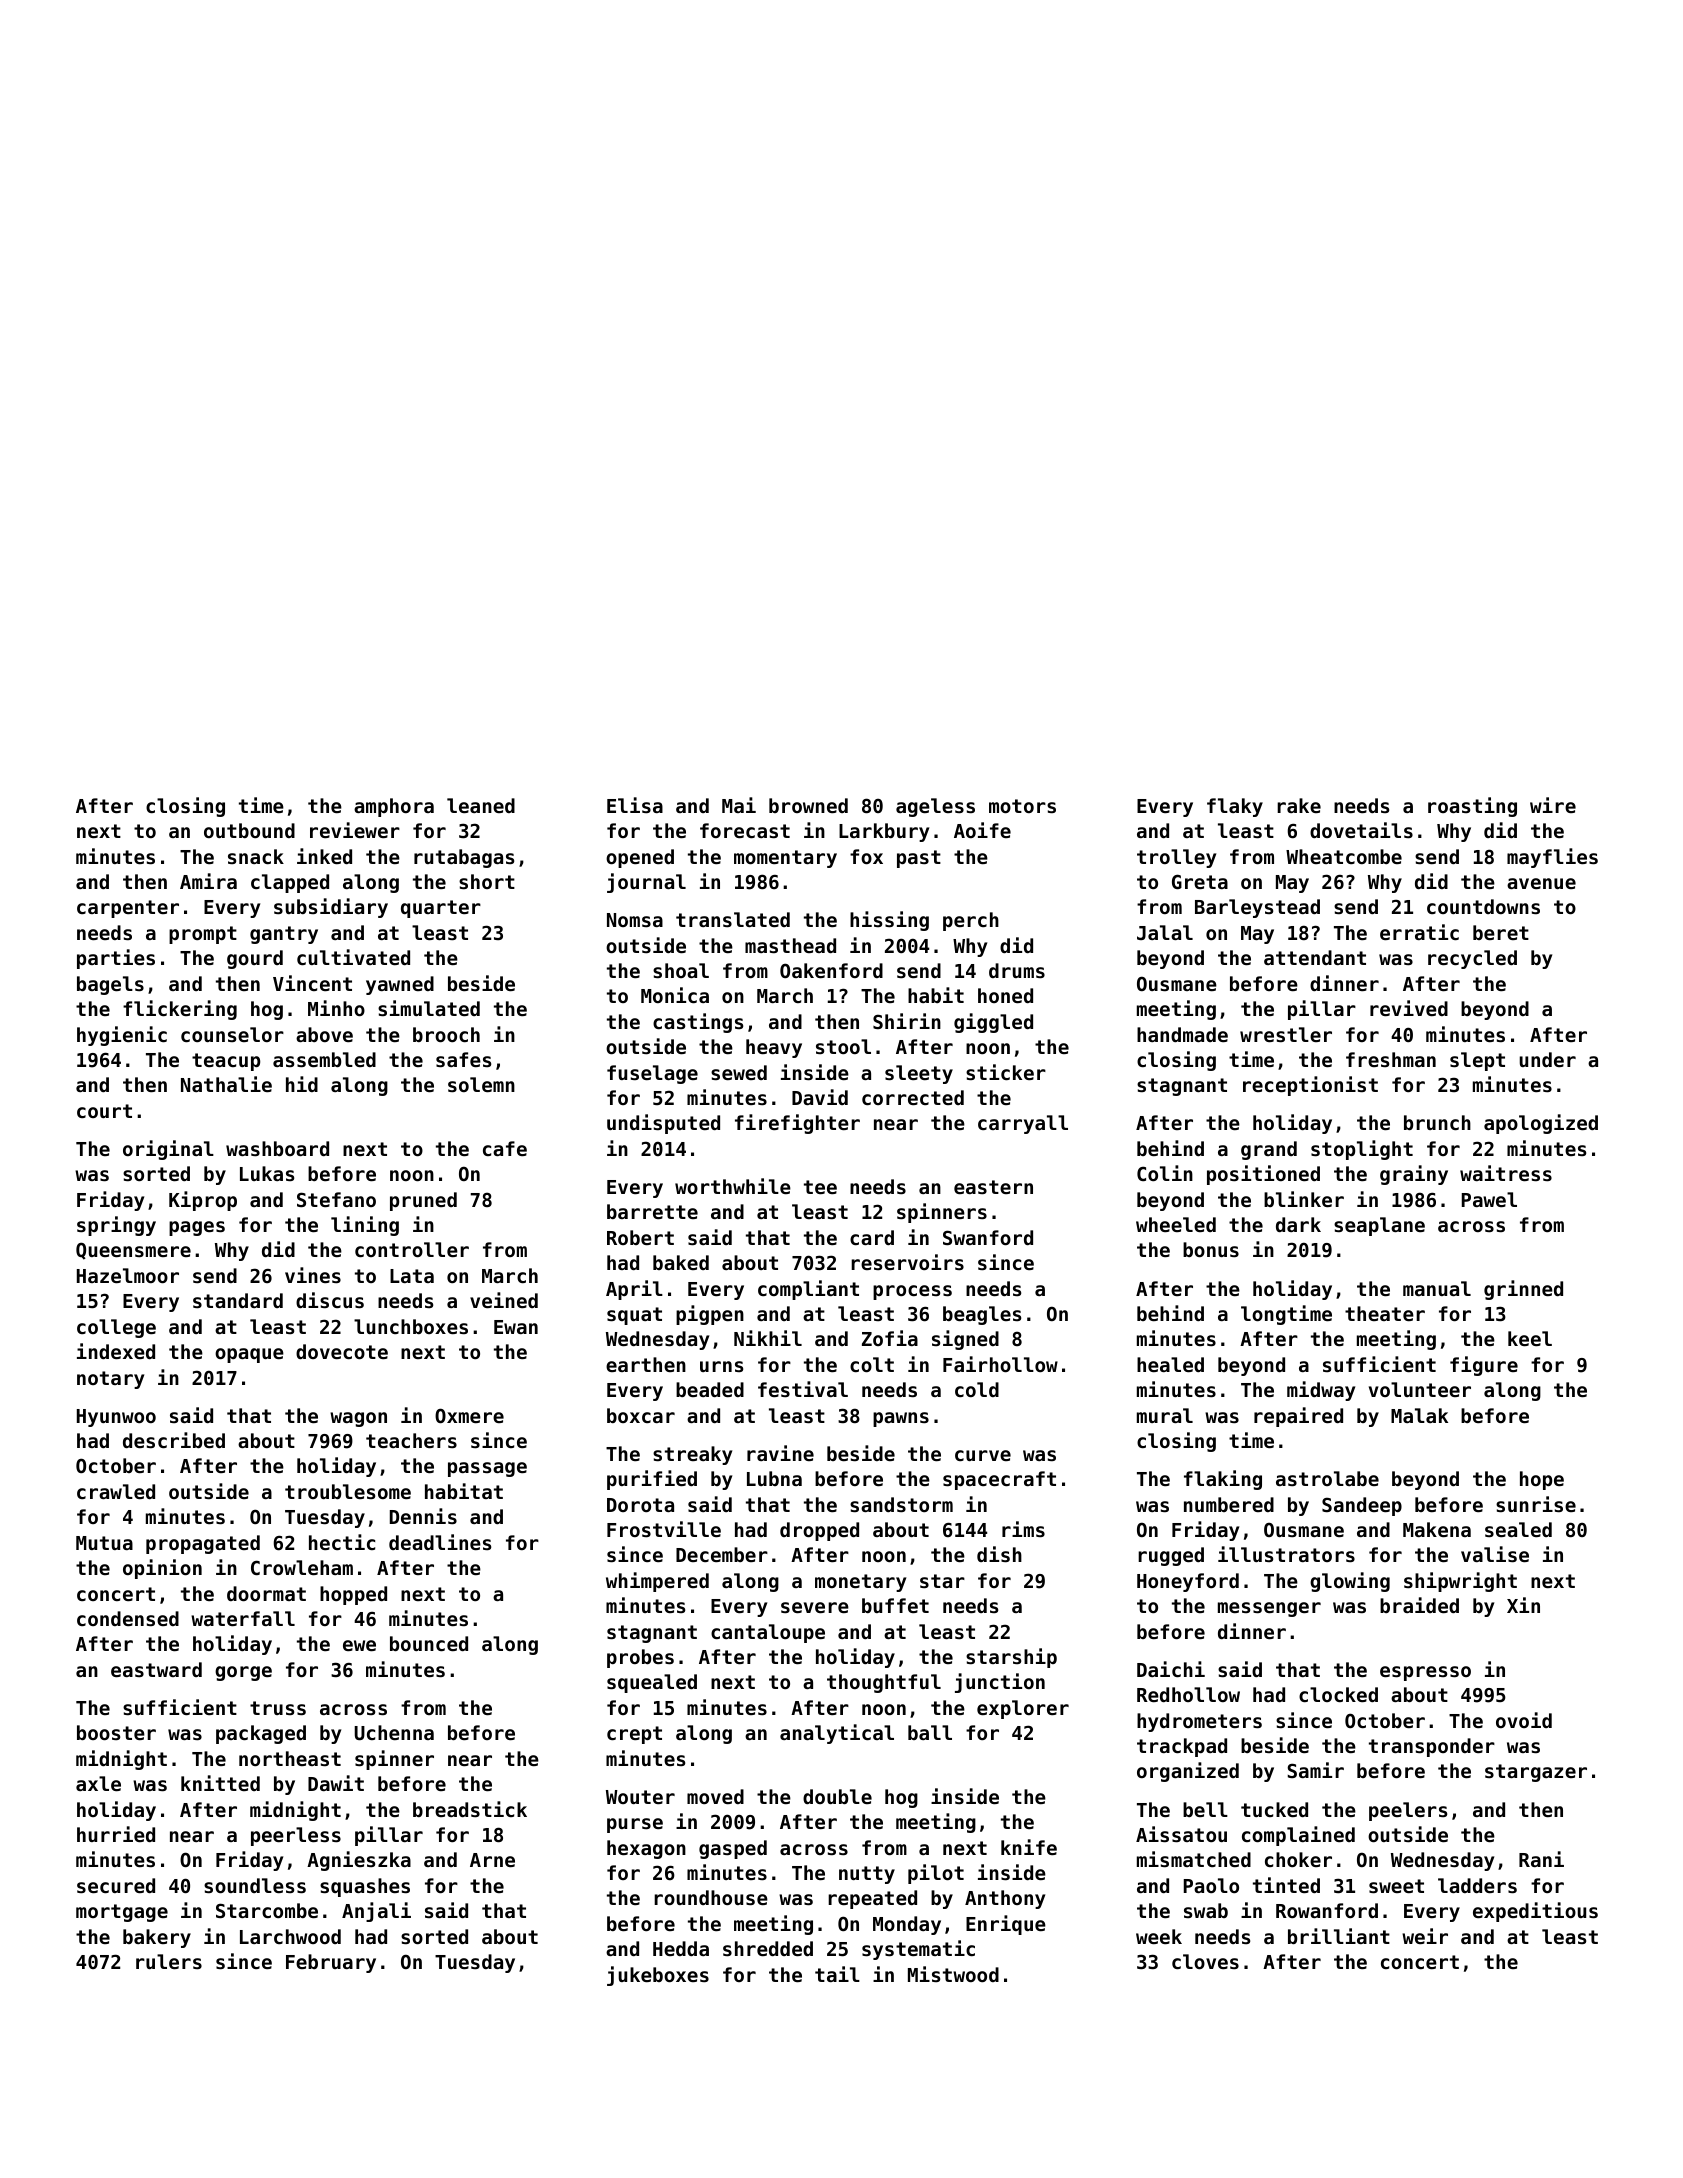 The height and width of the screenshot is (2178, 1683). Describe the element at coordinates (797, 1124) in the screenshot. I see `firefighter` at that location.
